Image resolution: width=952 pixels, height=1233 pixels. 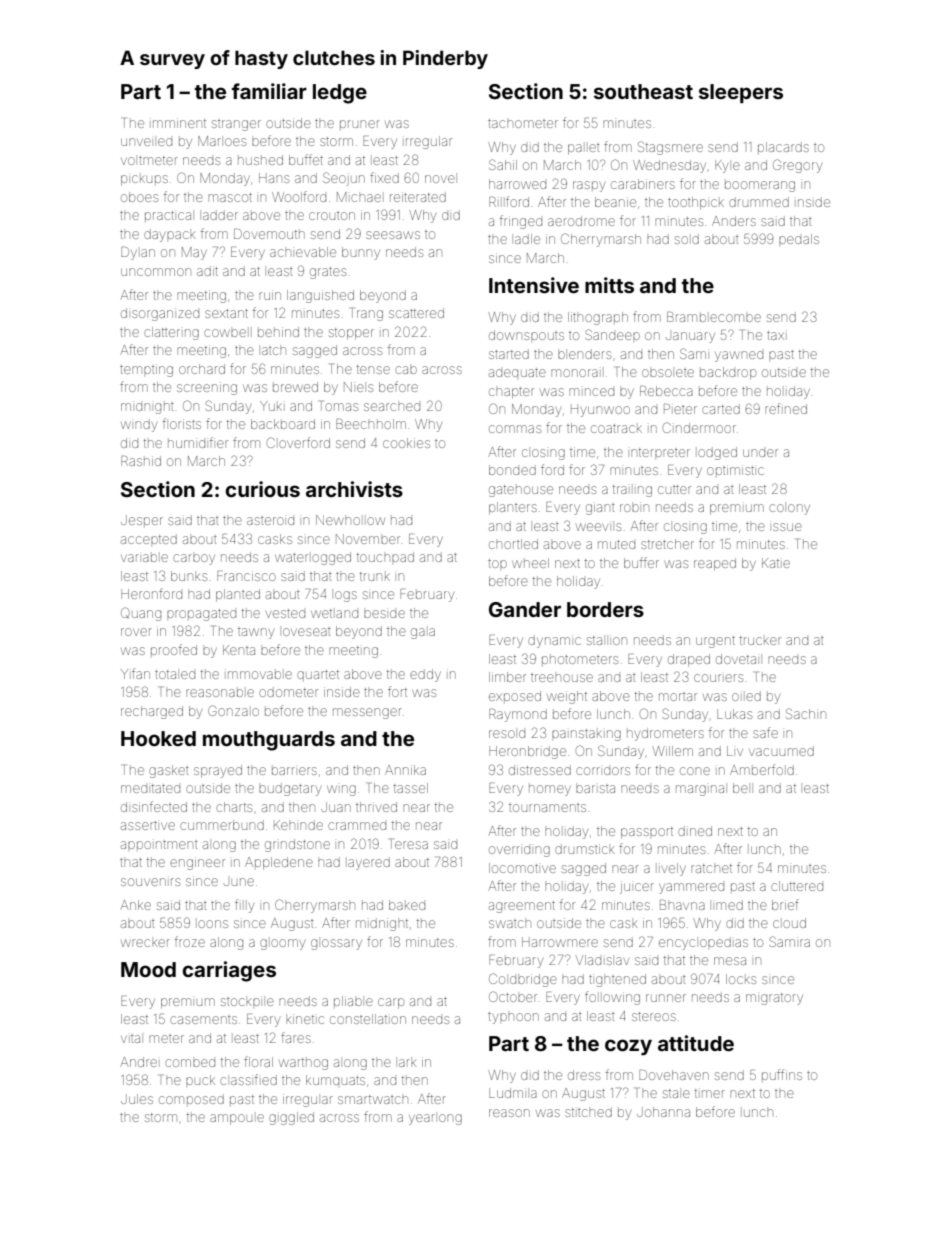 What do you see at coordinates (170, 235) in the document?
I see `daypack` at bounding box center [170, 235].
